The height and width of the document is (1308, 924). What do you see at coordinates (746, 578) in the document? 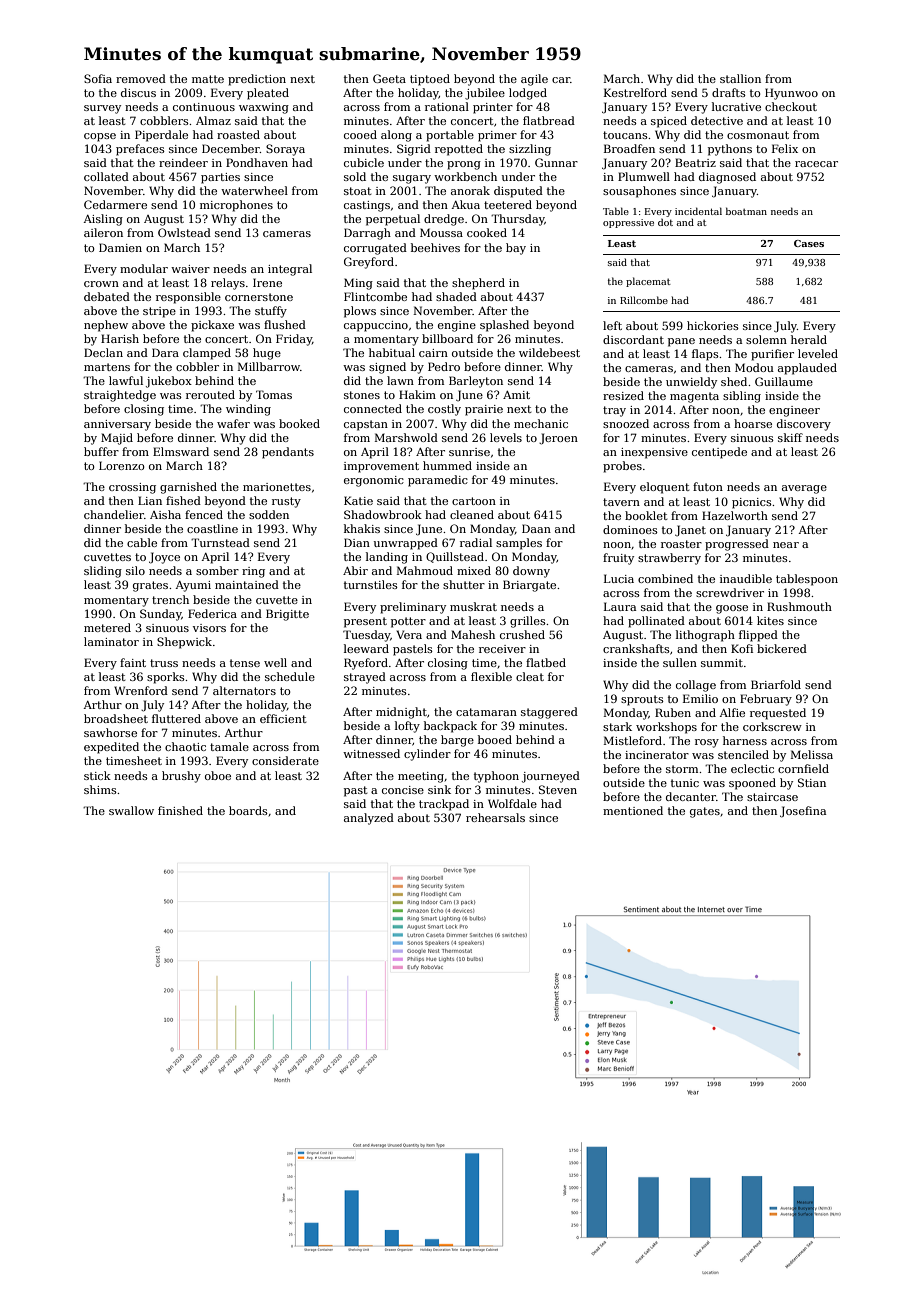
I see `inaudible` at bounding box center [746, 578].
